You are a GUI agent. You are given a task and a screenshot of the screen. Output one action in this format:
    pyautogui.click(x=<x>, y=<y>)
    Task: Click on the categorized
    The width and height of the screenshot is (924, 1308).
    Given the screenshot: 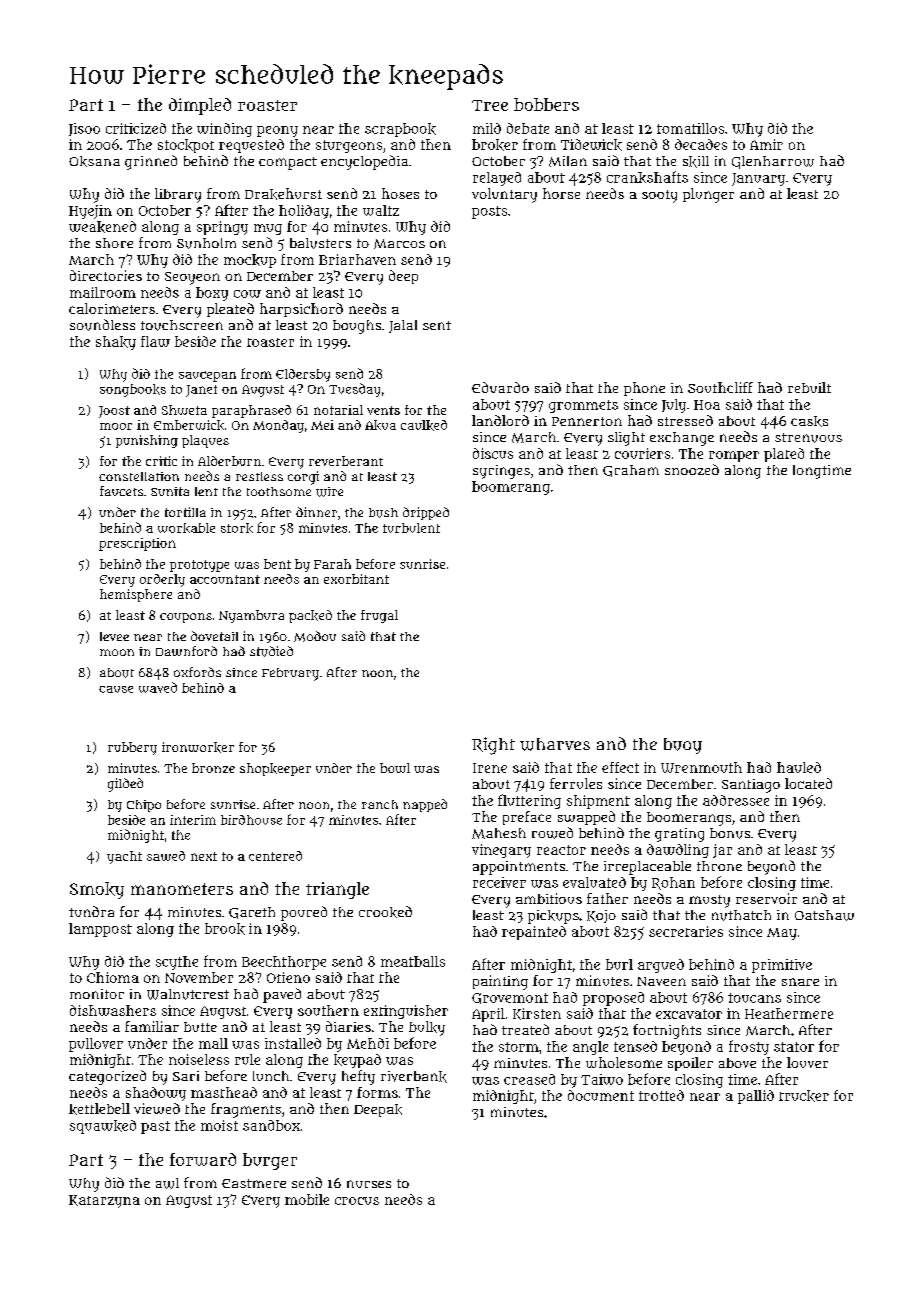 What is the action you would take?
    pyautogui.click(x=107, y=1077)
